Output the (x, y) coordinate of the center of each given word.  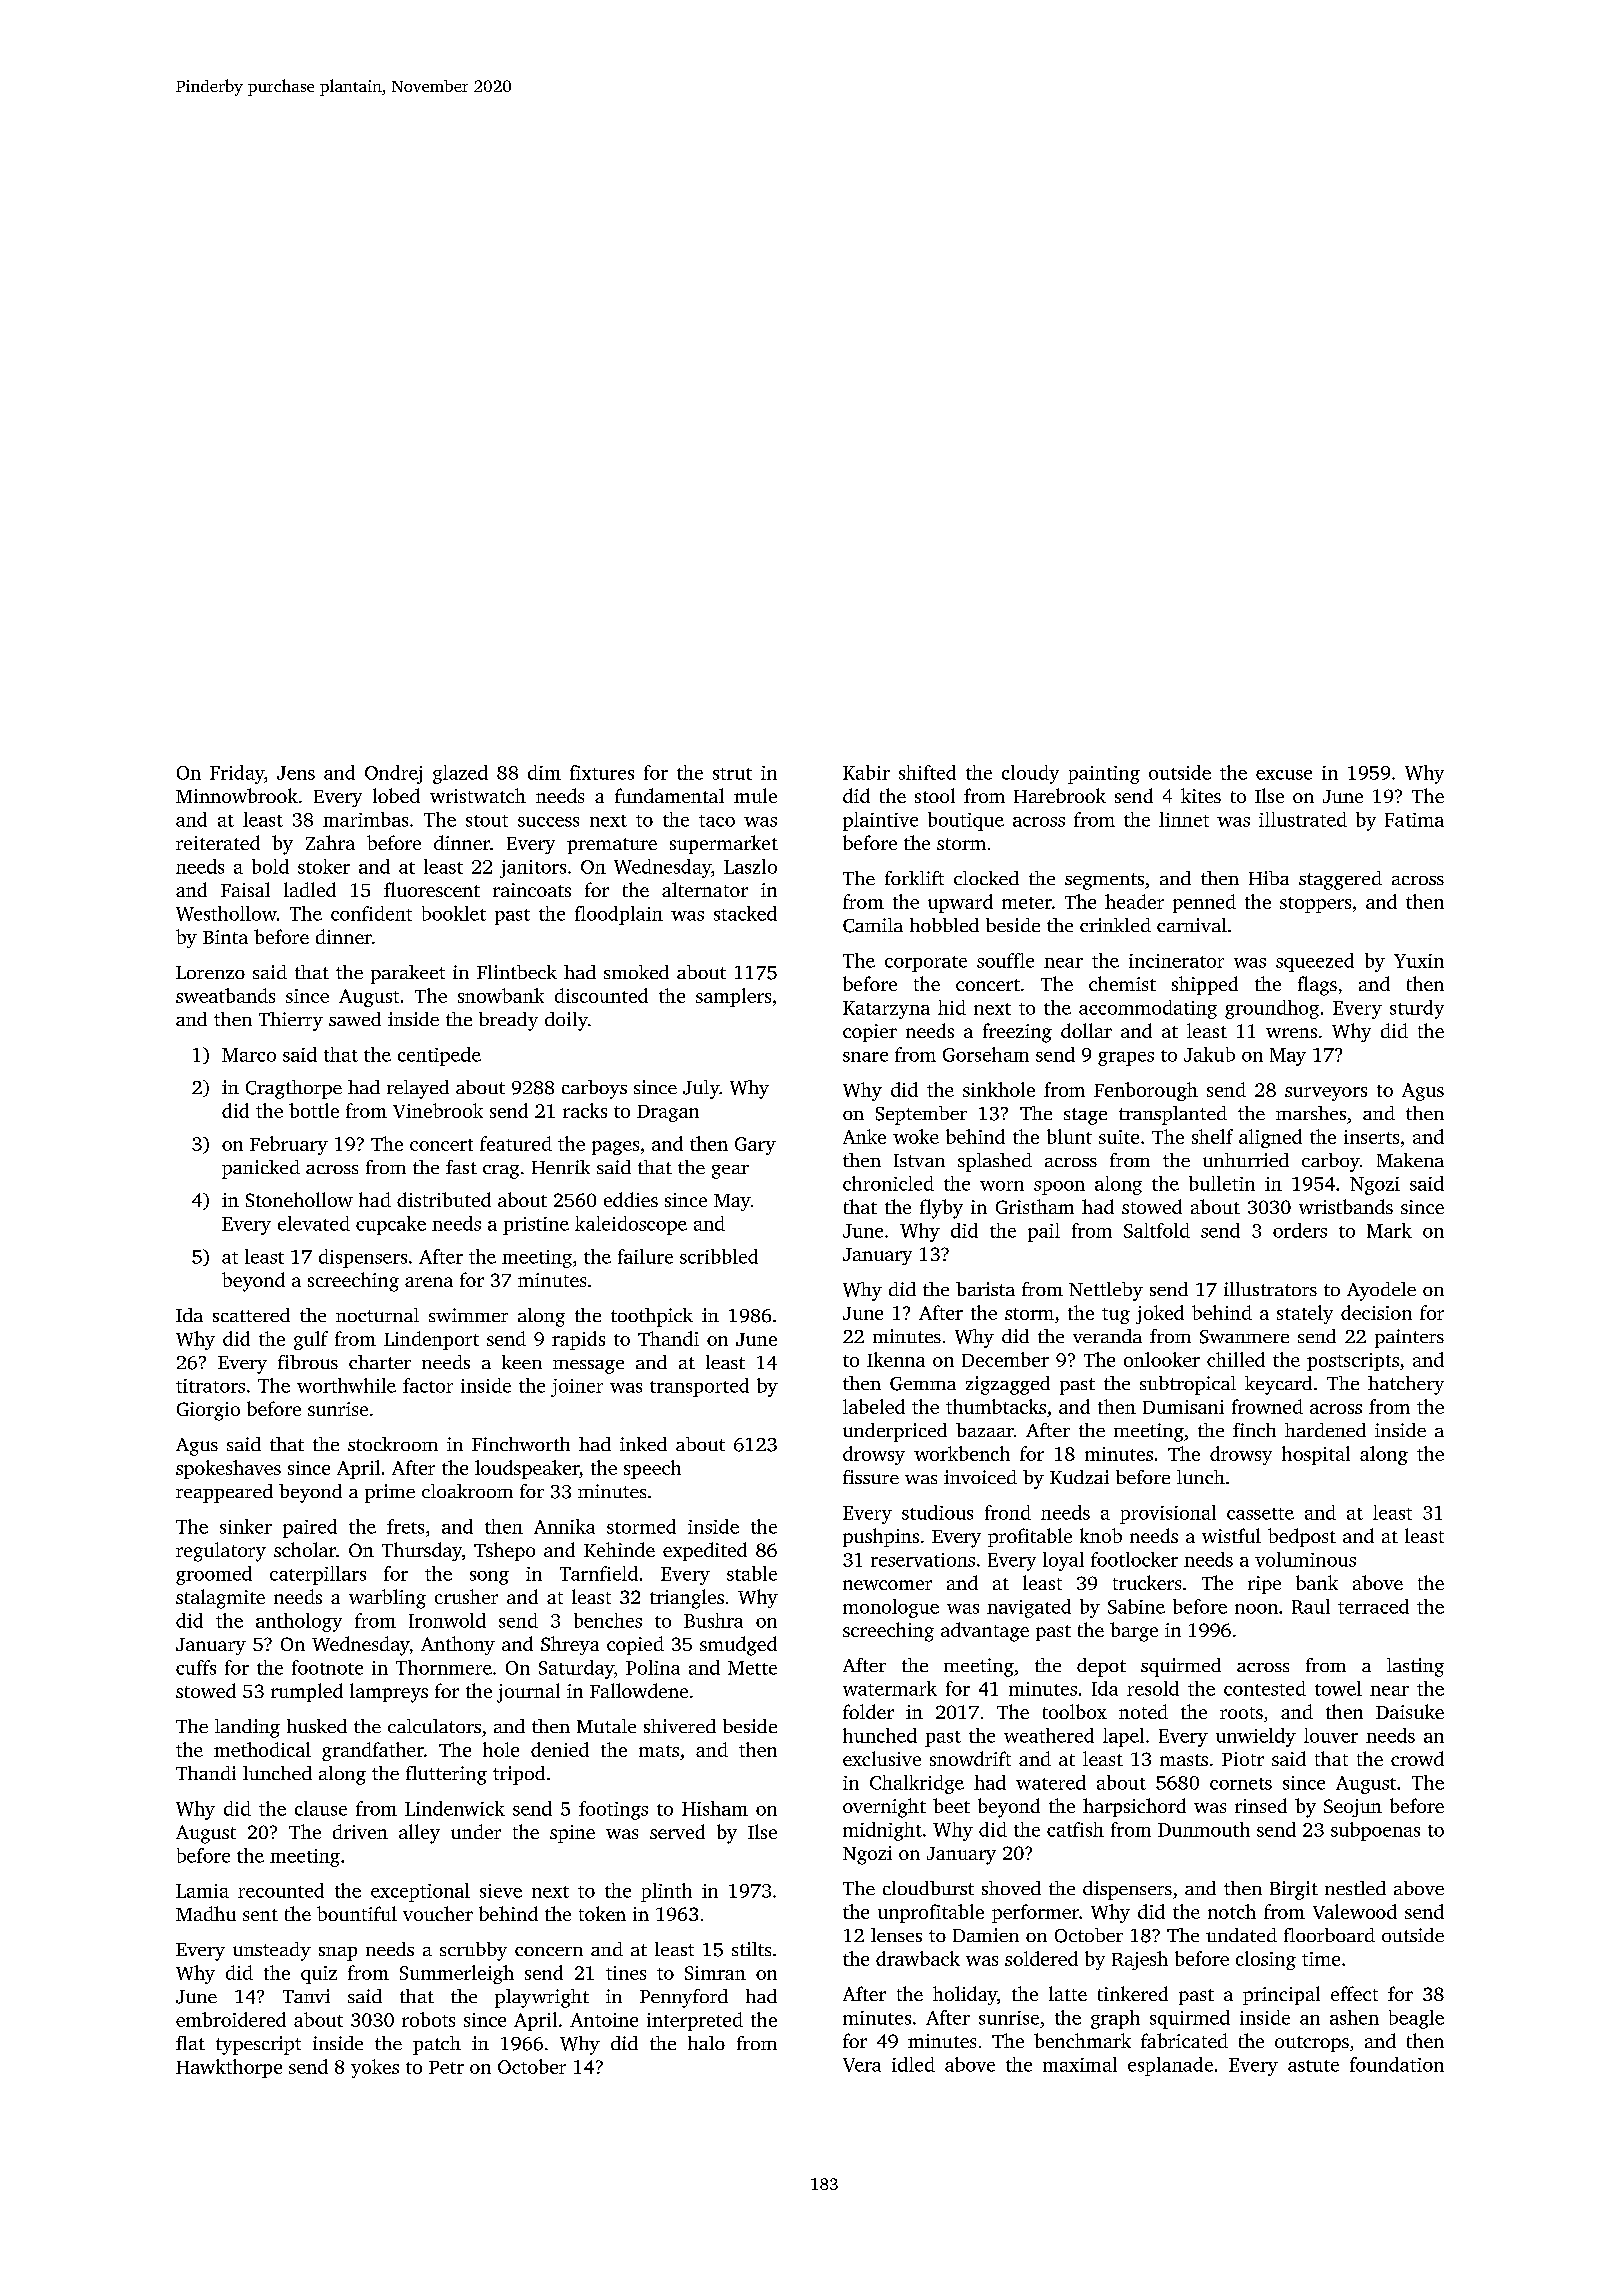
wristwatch (478, 795)
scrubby (473, 1951)
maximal (1080, 2064)
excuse (1284, 775)
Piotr (1243, 1759)
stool (935, 795)
